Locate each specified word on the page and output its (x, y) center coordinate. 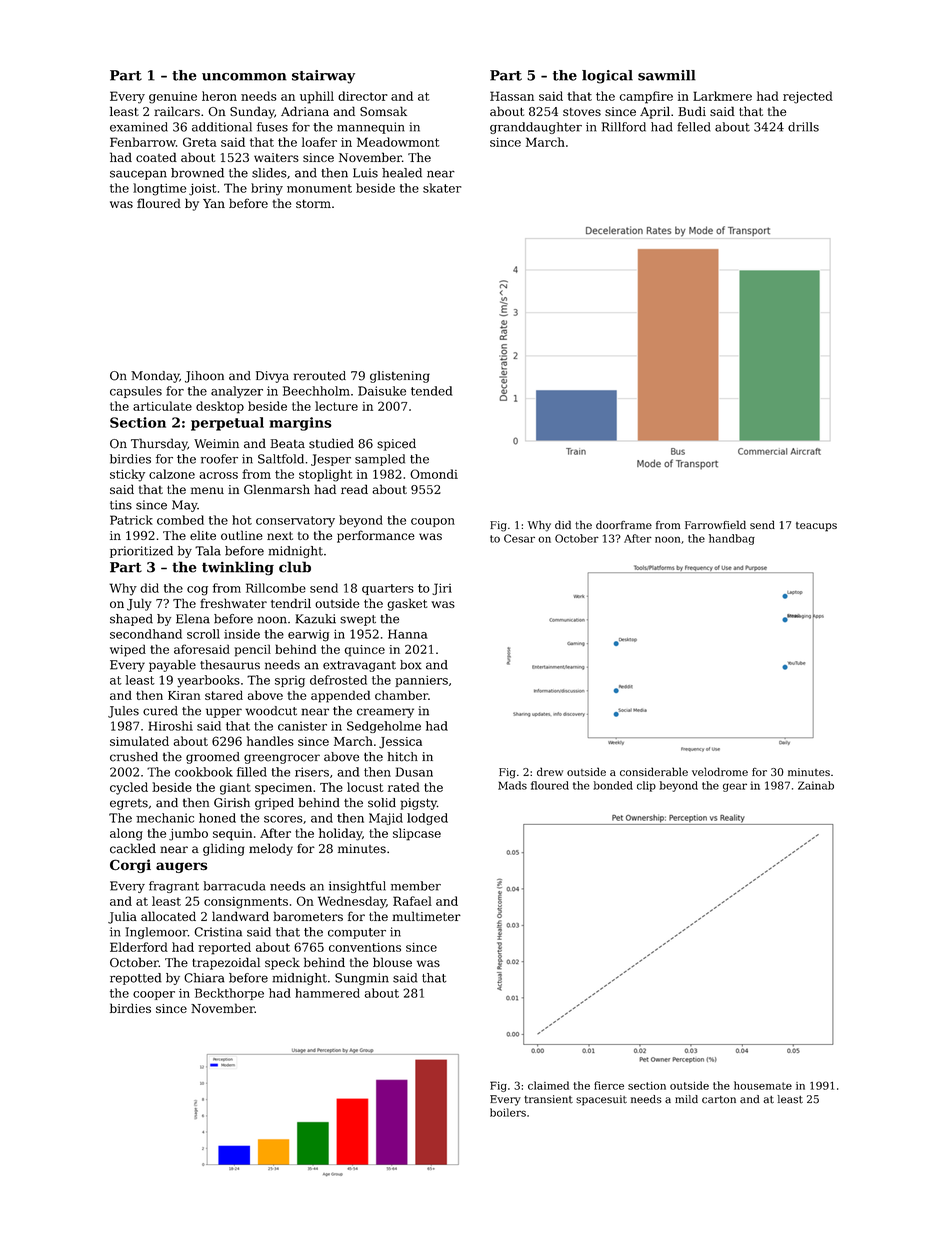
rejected (808, 97)
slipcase (417, 834)
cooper (154, 995)
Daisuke (382, 391)
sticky (127, 475)
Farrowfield (715, 524)
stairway (323, 77)
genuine (173, 98)
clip (646, 786)
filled (252, 772)
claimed (548, 1085)
